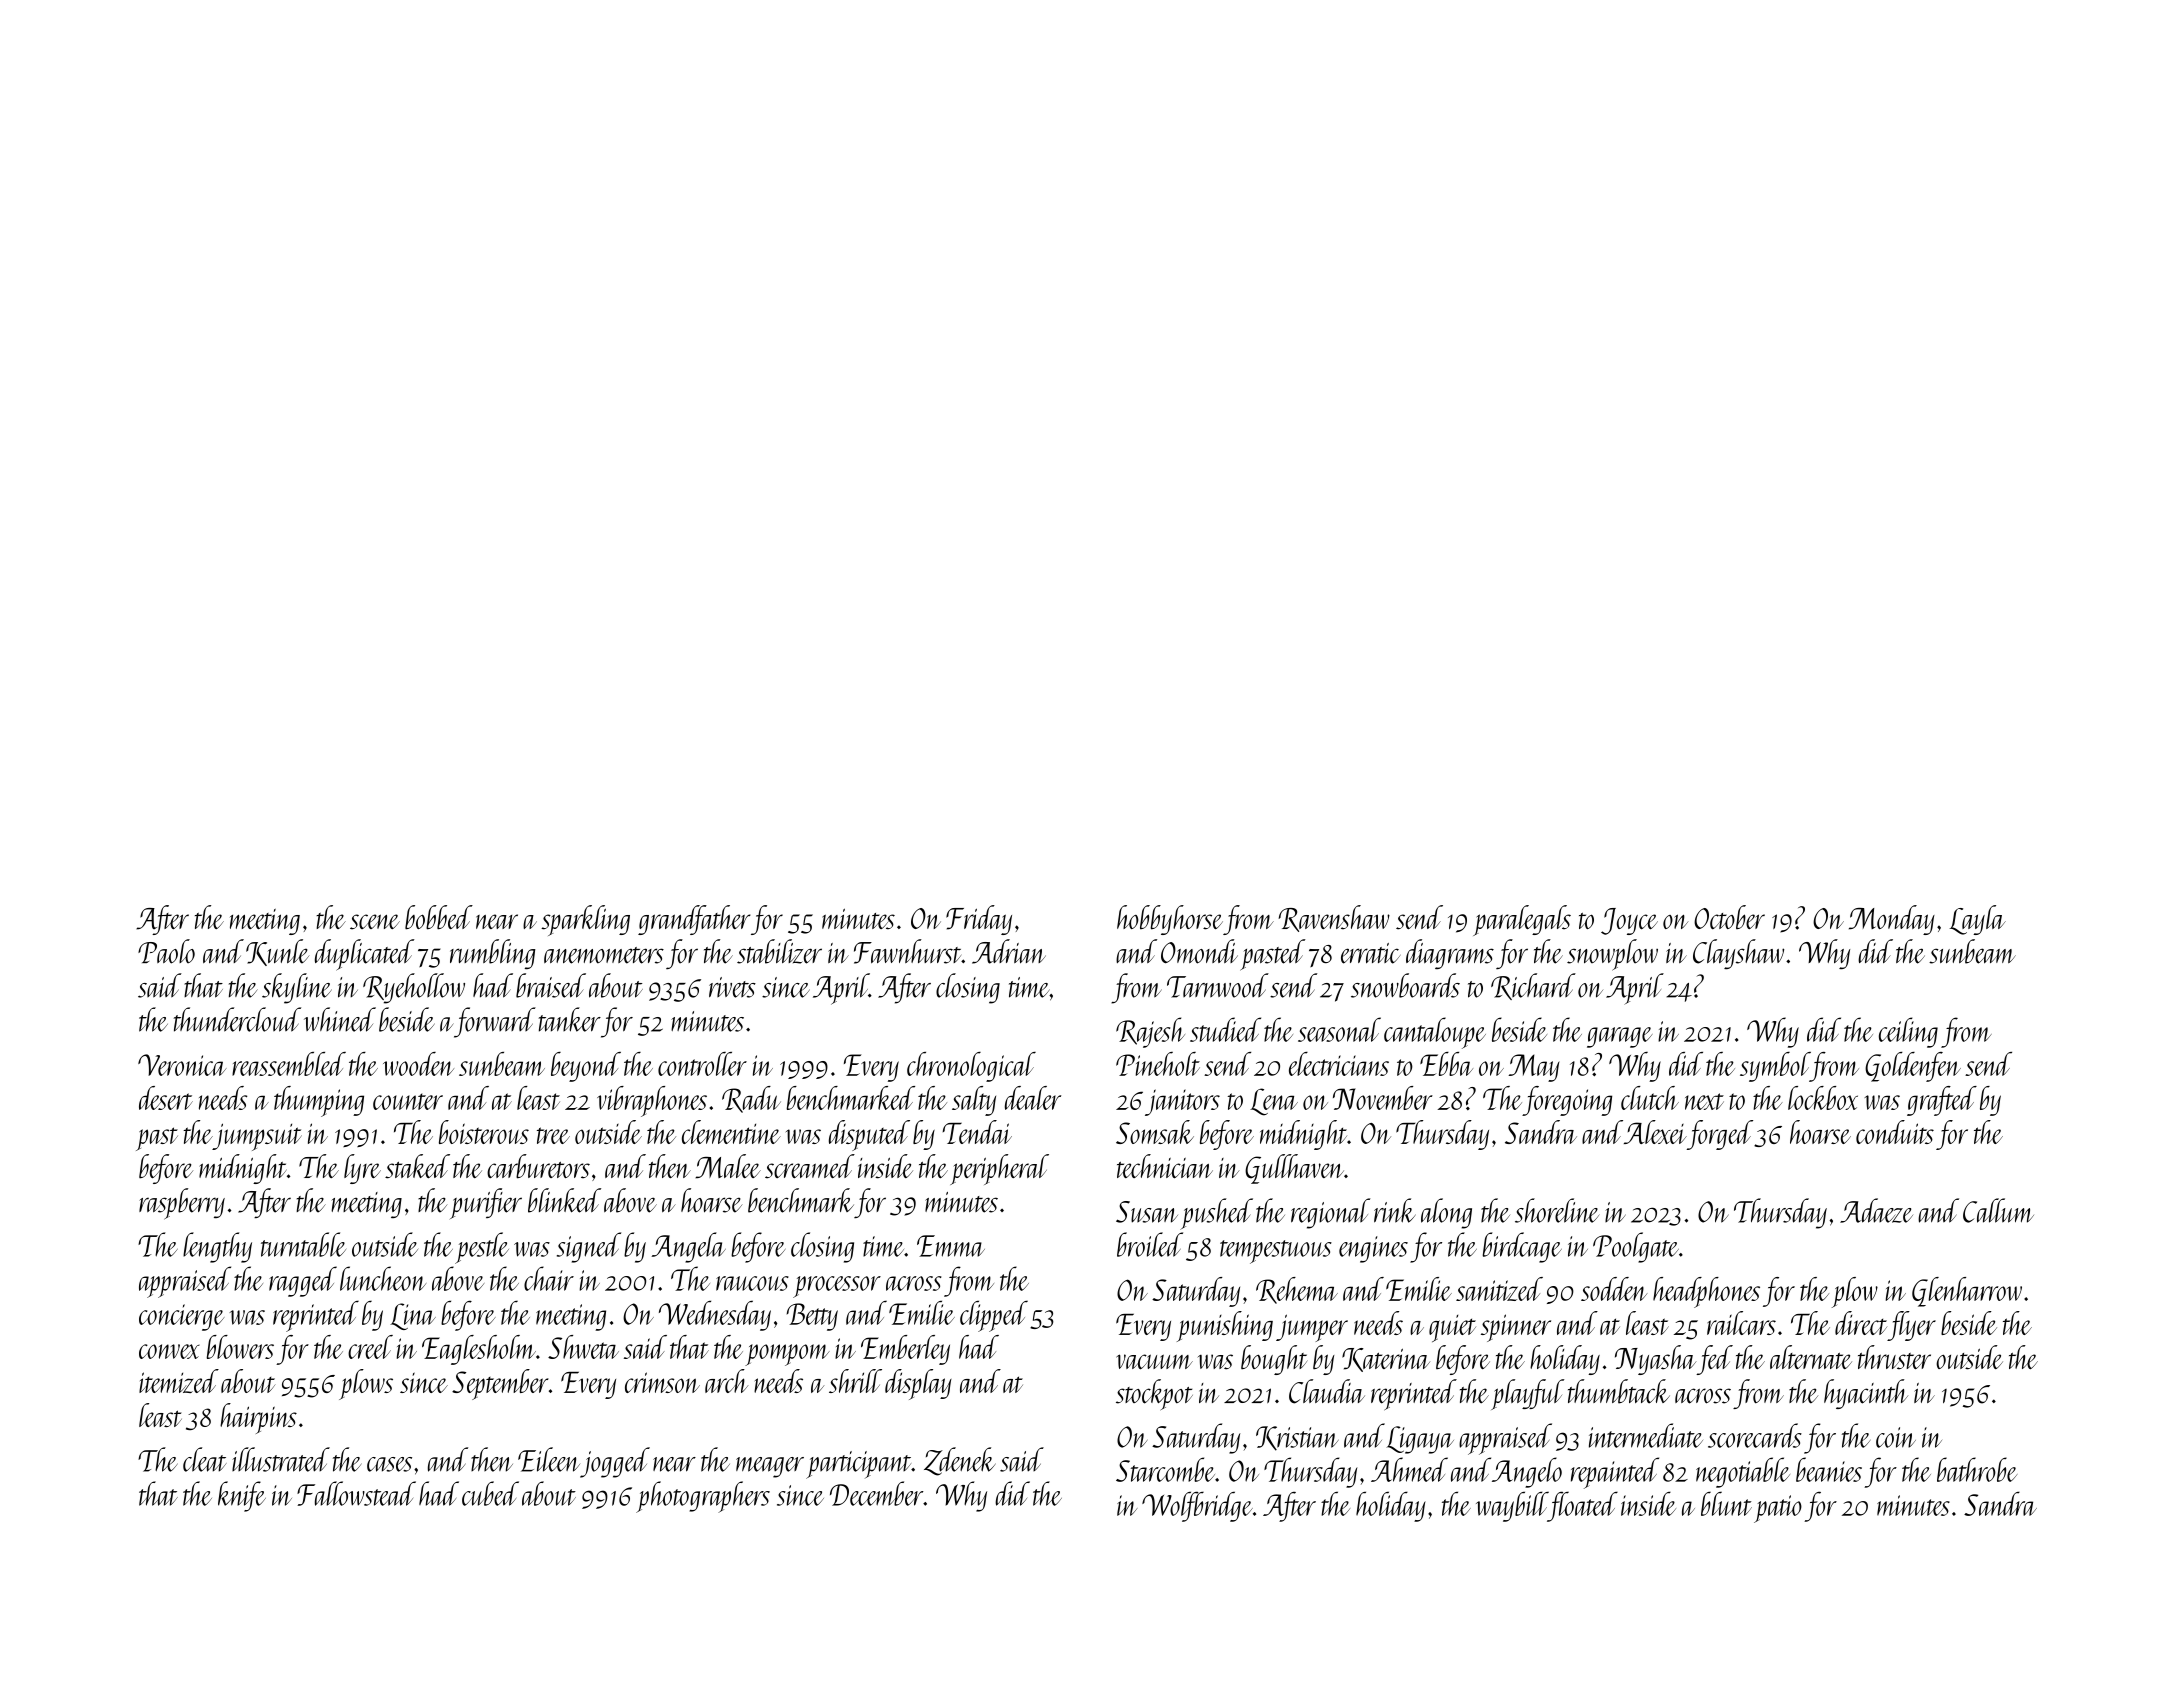 Image resolution: width=2178 pixels, height=1683 pixels. What do you see at coordinates (979, 920) in the image?
I see `Friday` at bounding box center [979, 920].
